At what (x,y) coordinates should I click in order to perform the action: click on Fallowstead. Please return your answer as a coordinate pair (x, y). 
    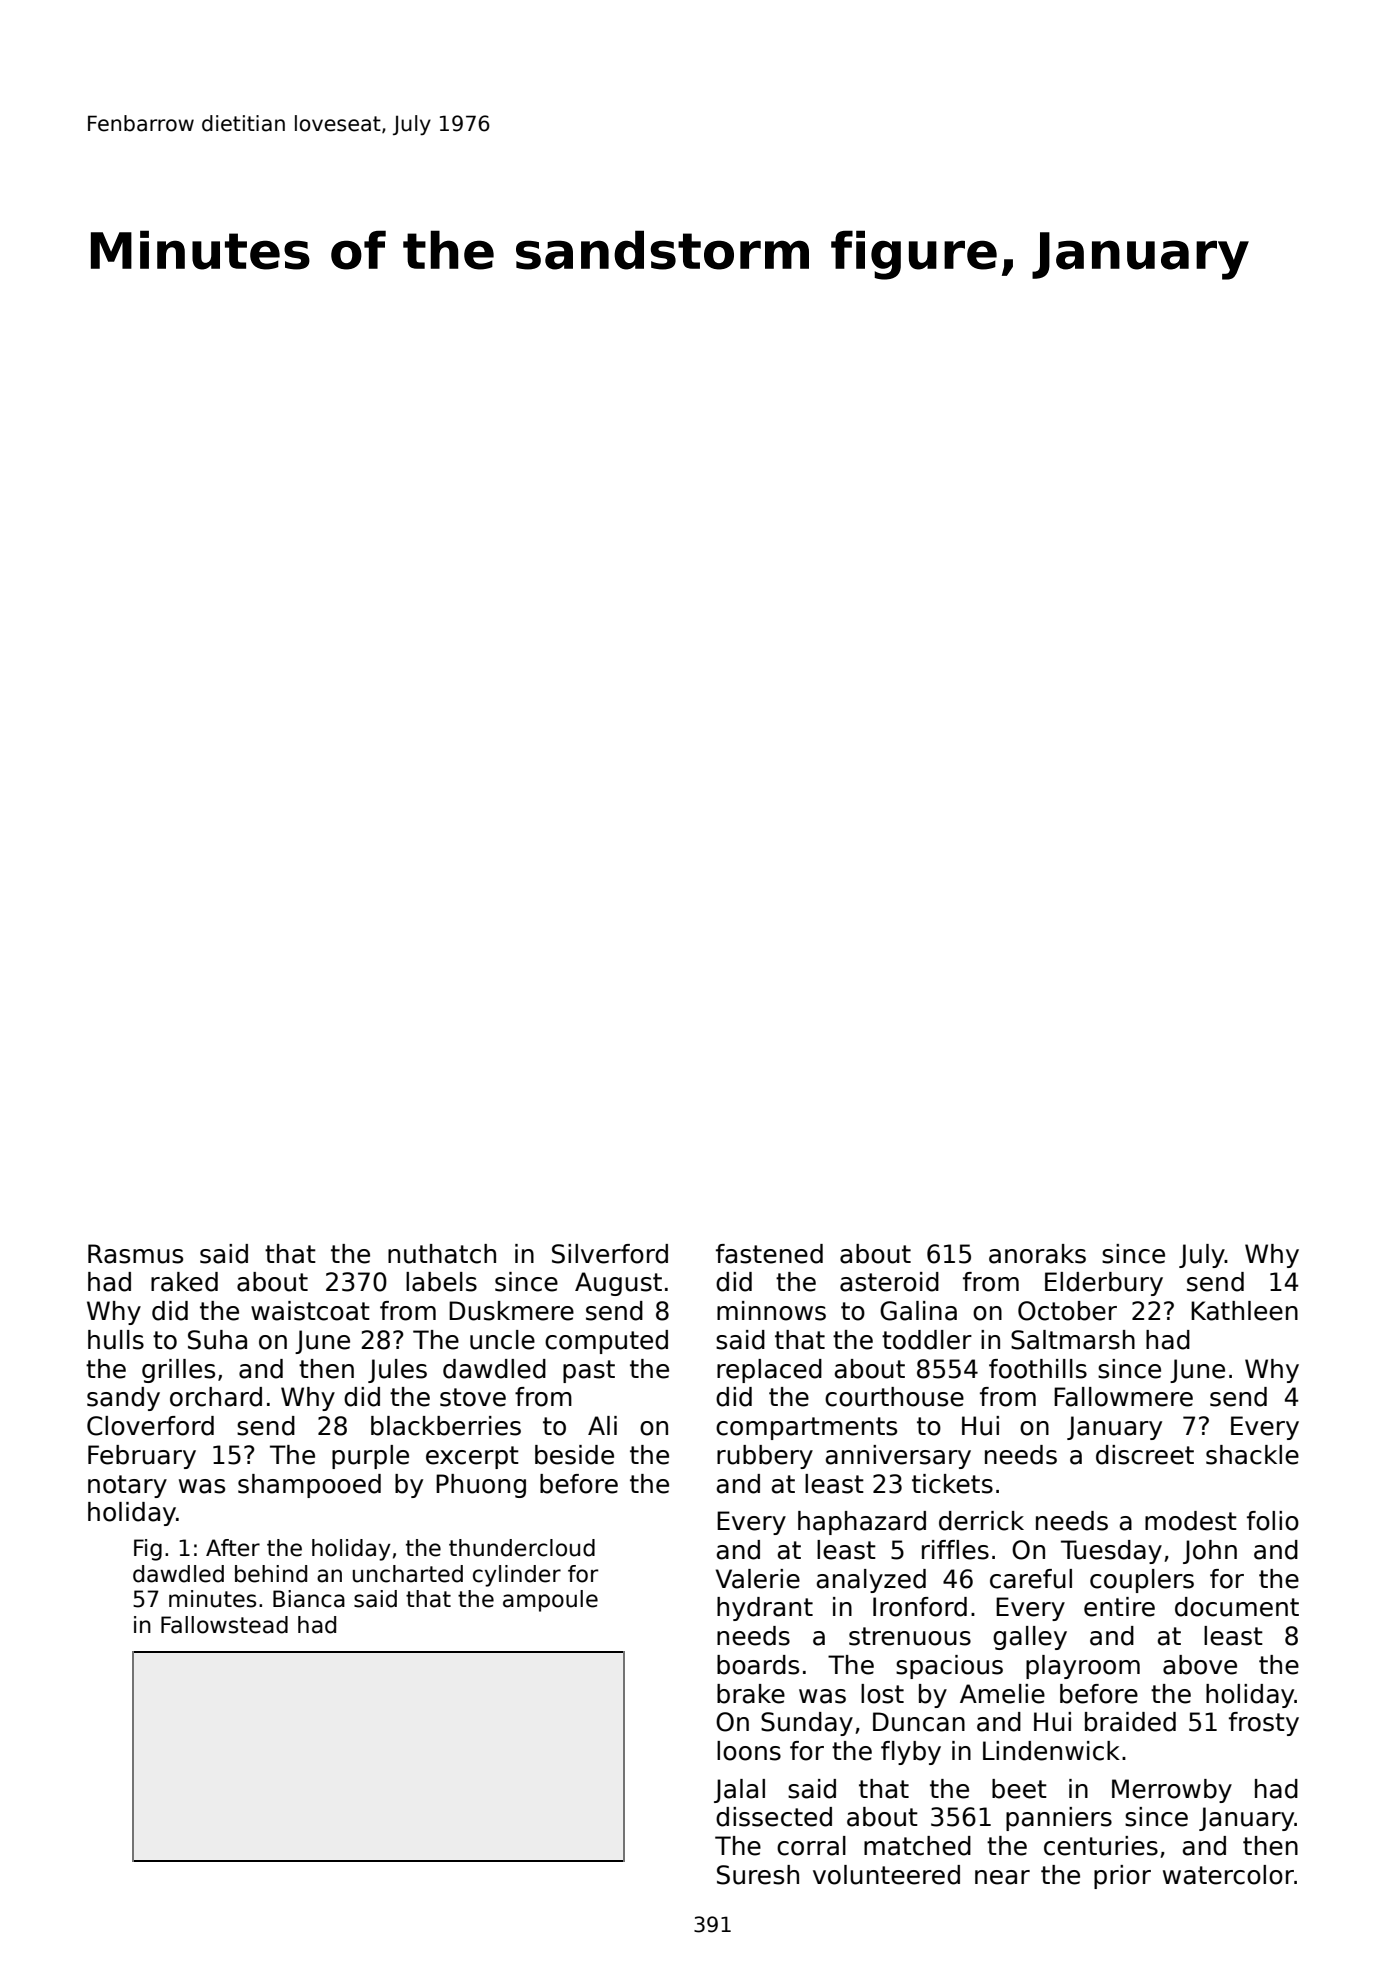
    Looking at the image, I should click on (224, 1625).
